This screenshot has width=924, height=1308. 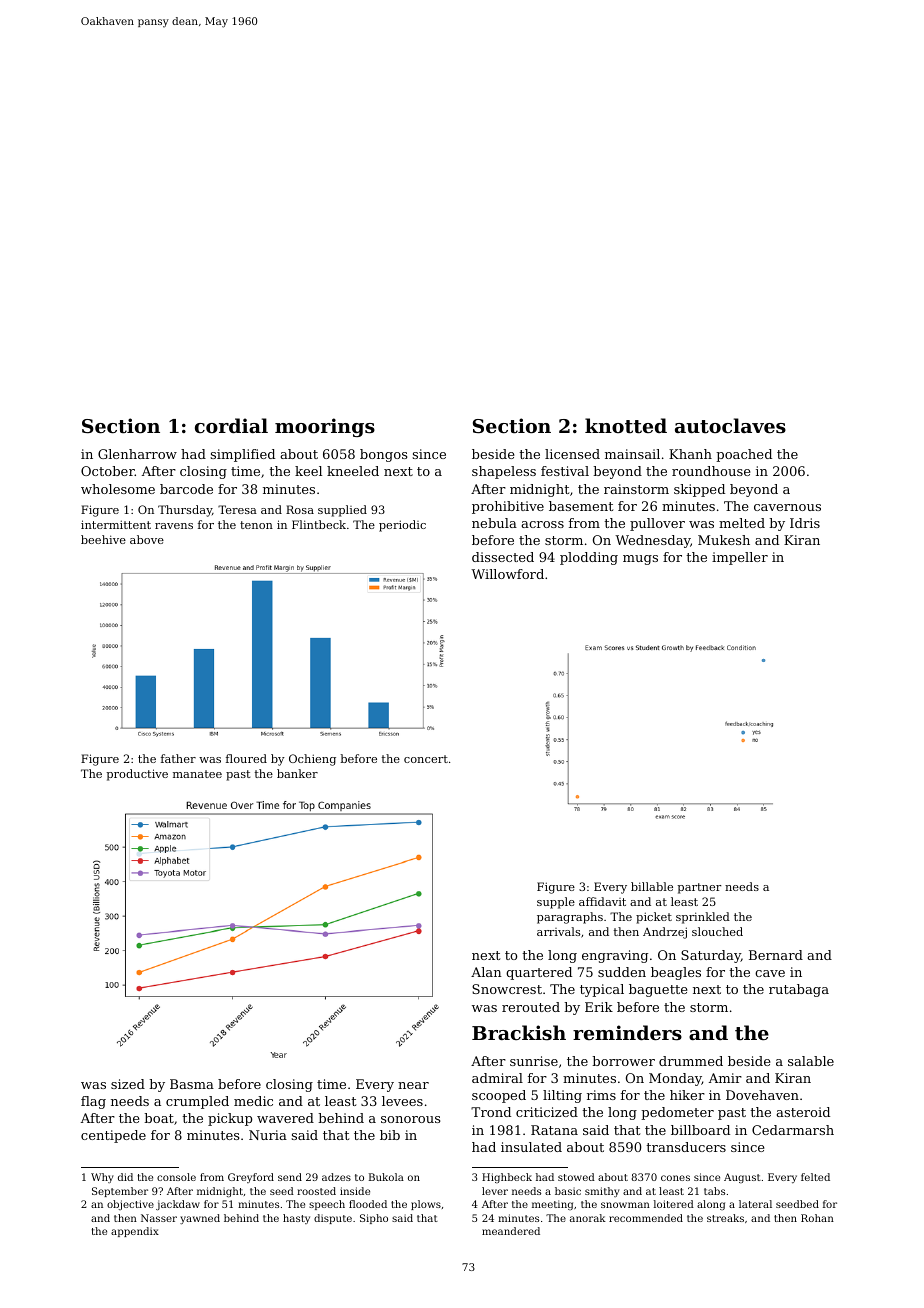 What do you see at coordinates (192, 1084) in the screenshot?
I see `Basma` at bounding box center [192, 1084].
